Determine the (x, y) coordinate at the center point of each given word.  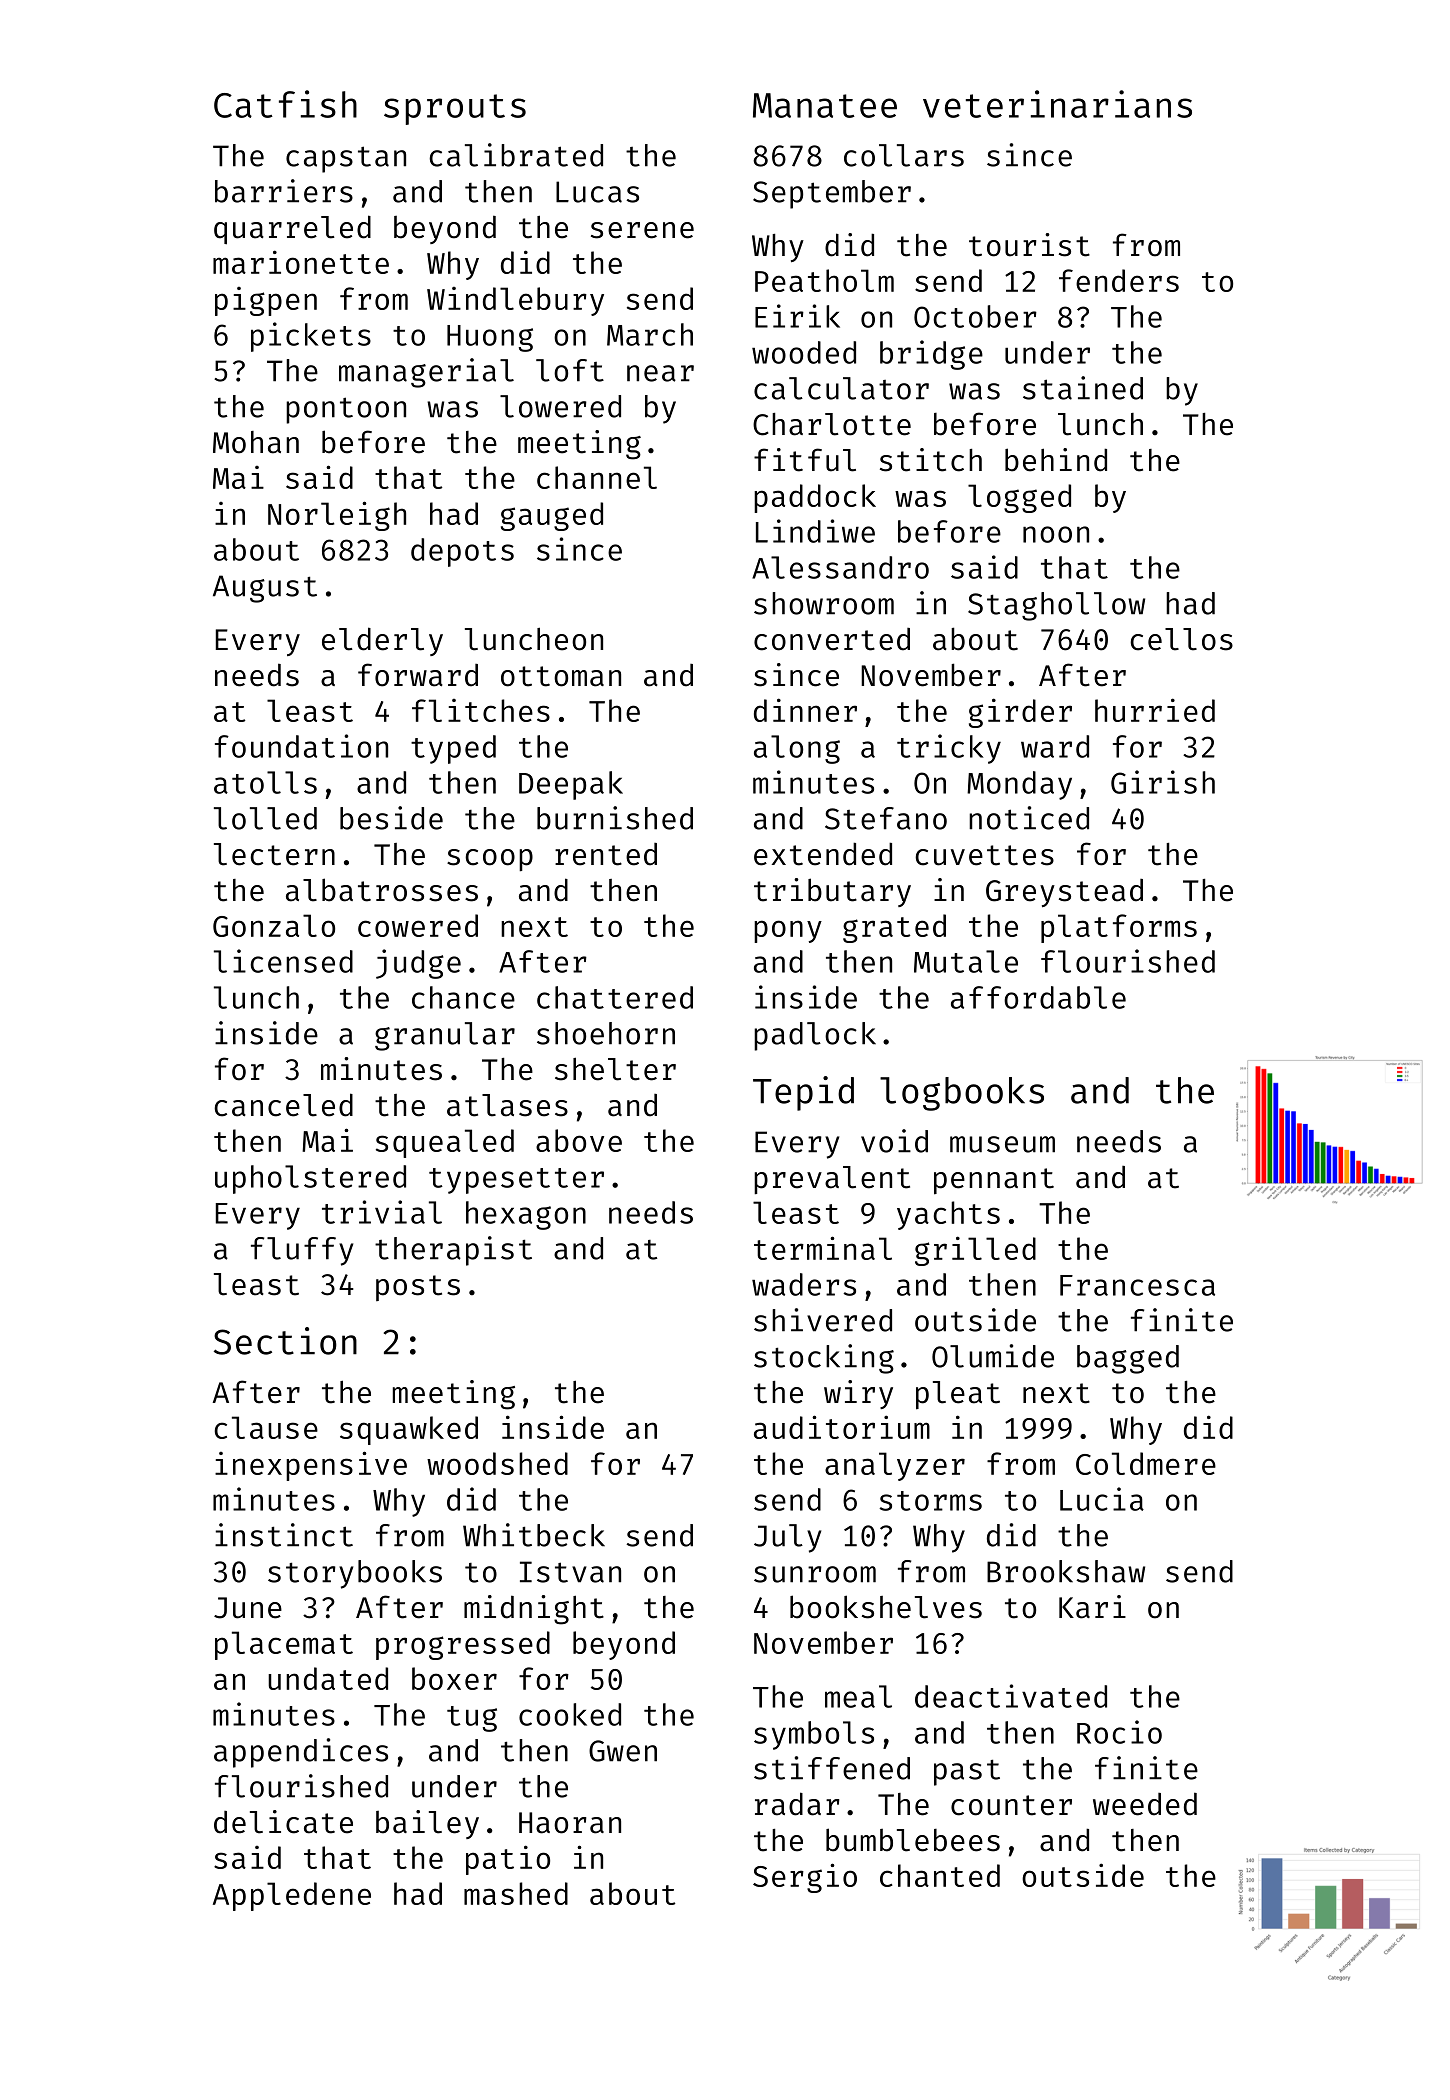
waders (804, 1284)
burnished (615, 818)
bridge (931, 355)
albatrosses (382, 890)
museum (1002, 1144)
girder (1020, 713)
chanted (940, 1875)
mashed (516, 1893)
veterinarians (1057, 104)
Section (285, 1341)
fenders (1119, 280)
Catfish (285, 104)
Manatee (825, 105)
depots (462, 552)
